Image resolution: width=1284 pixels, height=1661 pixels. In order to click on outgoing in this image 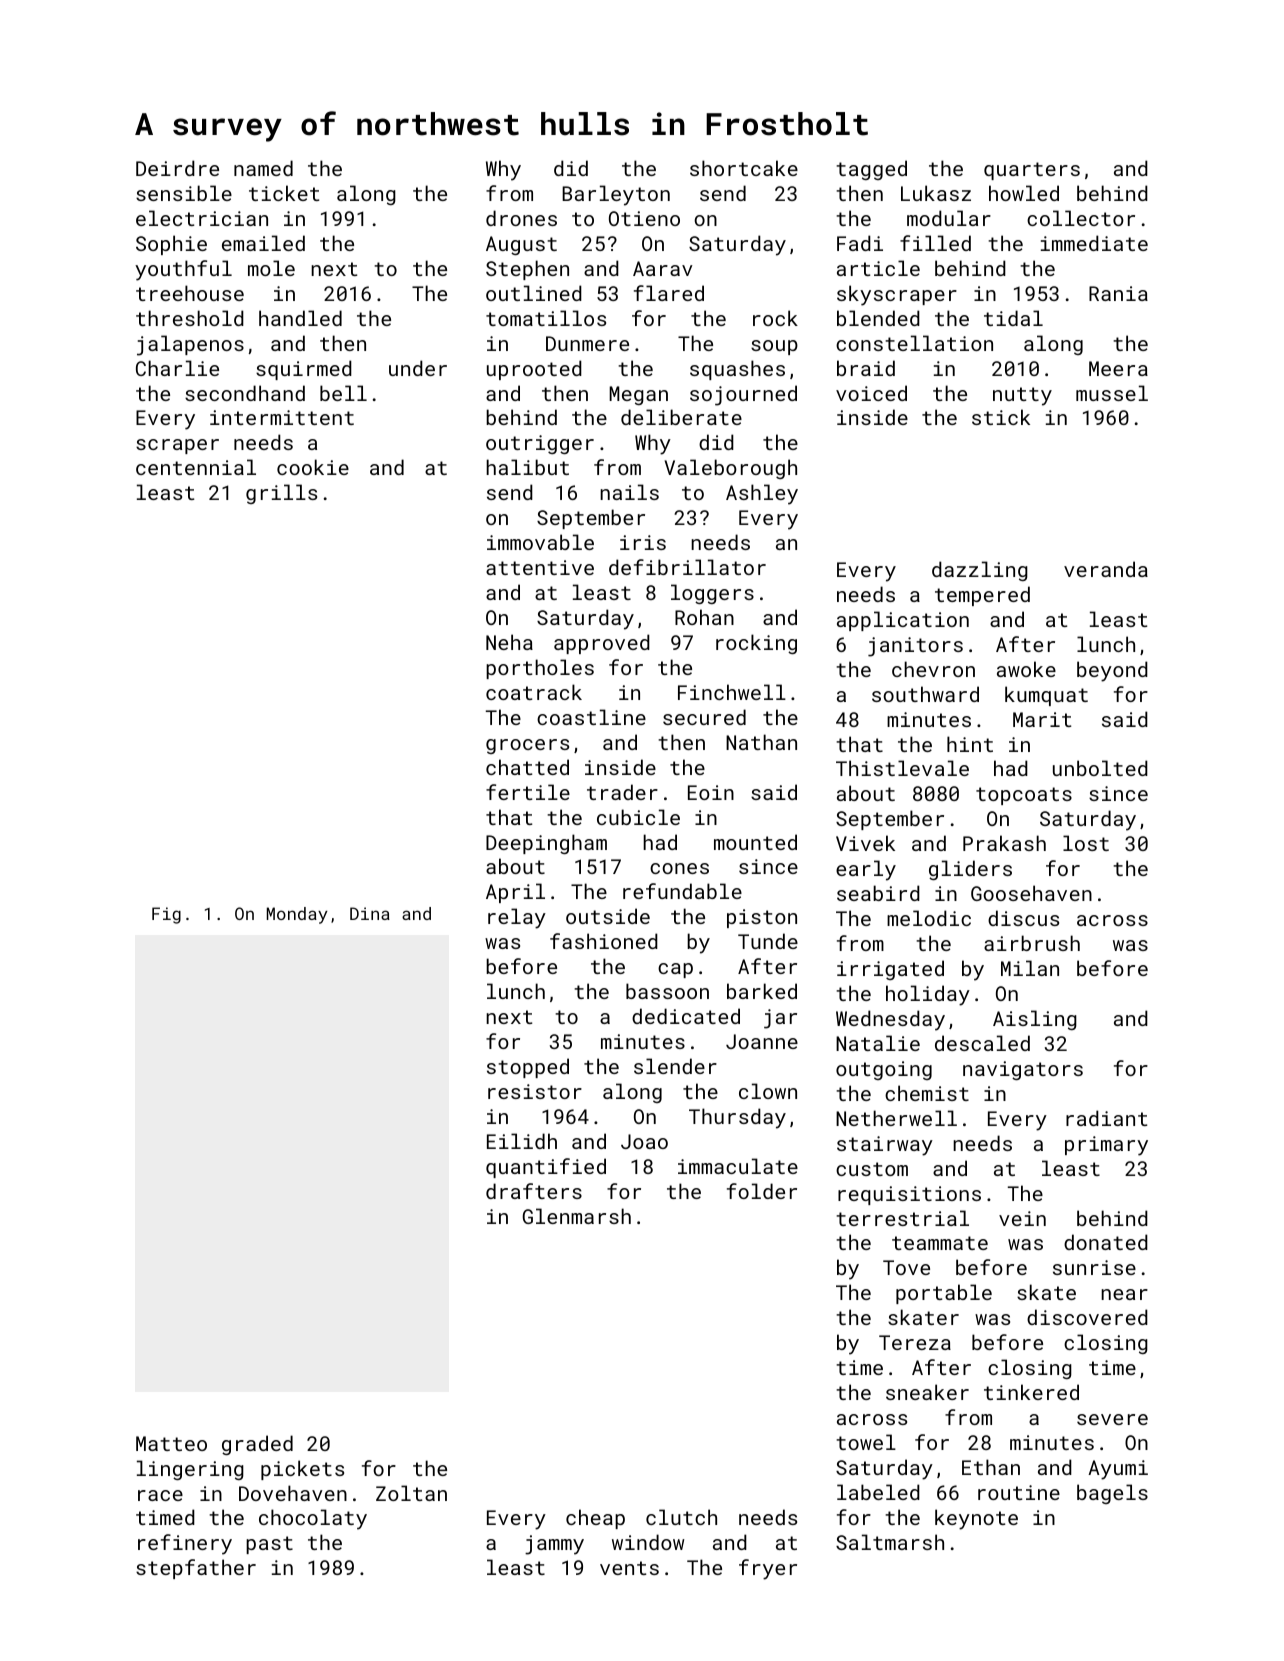, I will do `click(884, 1070)`.
